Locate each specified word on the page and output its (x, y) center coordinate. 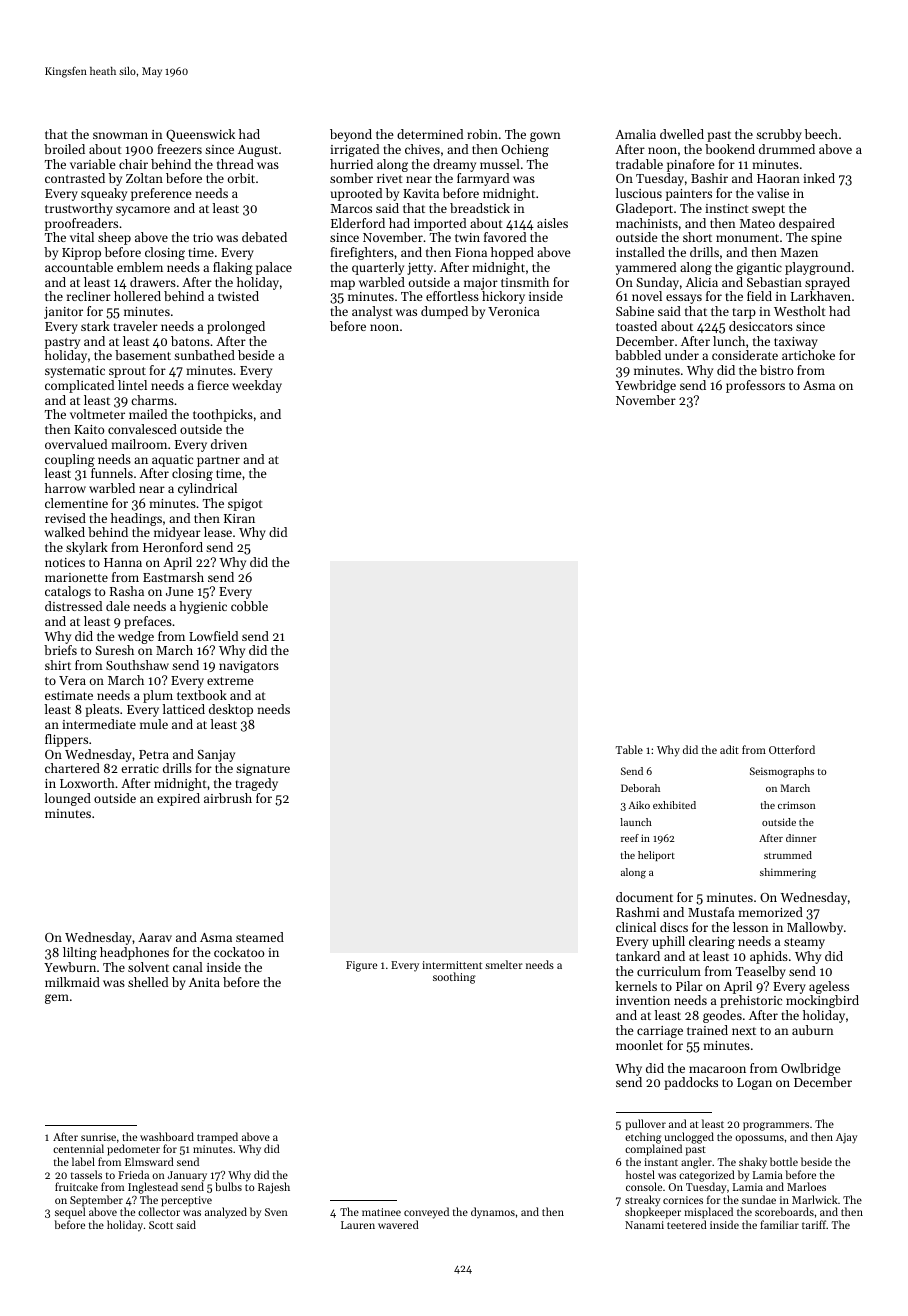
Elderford (358, 223)
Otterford (792, 749)
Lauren (358, 1225)
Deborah (640, 788)
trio (203, 237)
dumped (444, 312)
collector (159, 1211)
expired (178, 799)
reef (630, 838)
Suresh (114, 650)
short (697, 237)
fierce (213, 385)
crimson (797, 805)
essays (684, 299)
